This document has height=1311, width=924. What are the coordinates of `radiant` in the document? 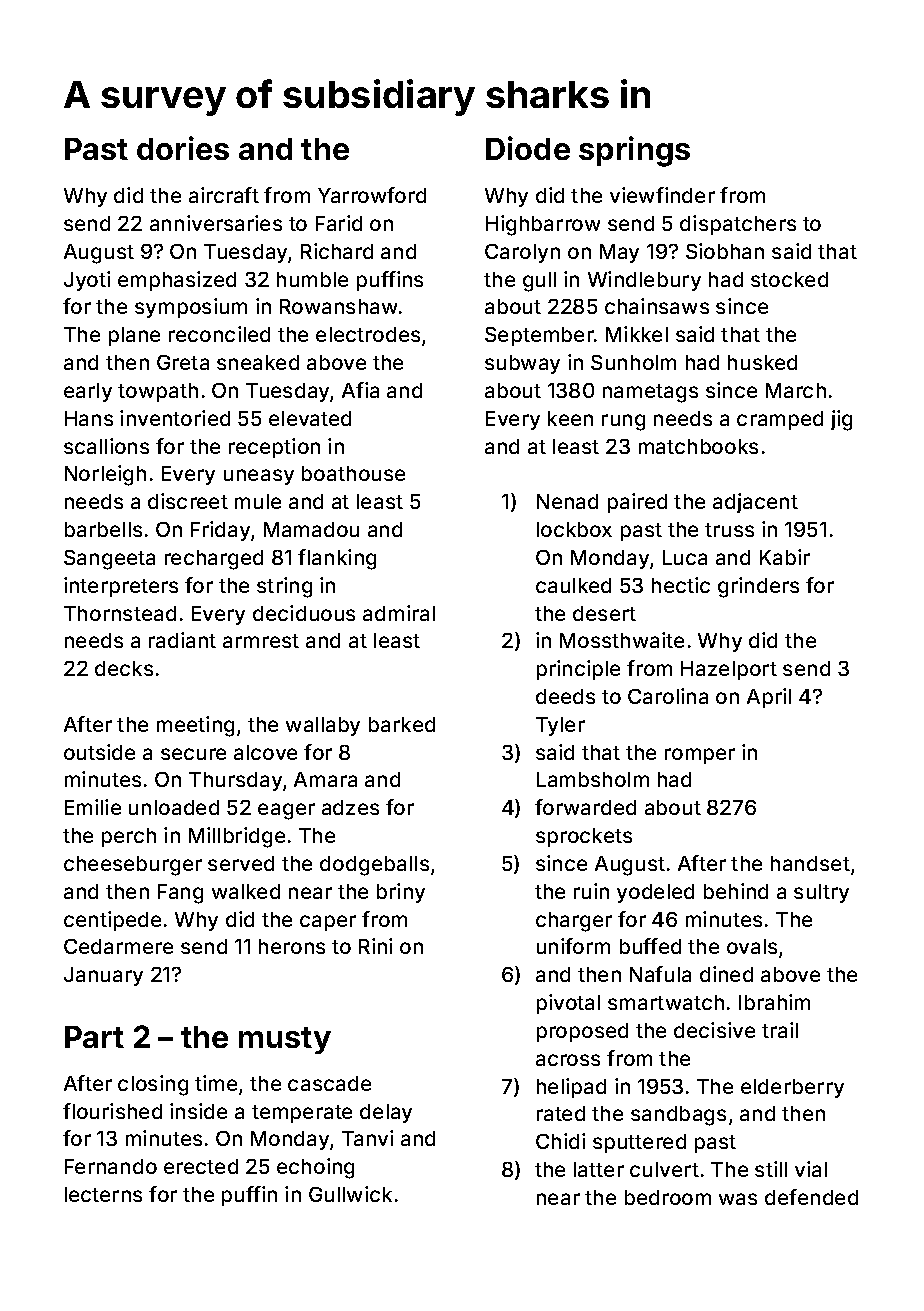 It's located at (182, 640).
